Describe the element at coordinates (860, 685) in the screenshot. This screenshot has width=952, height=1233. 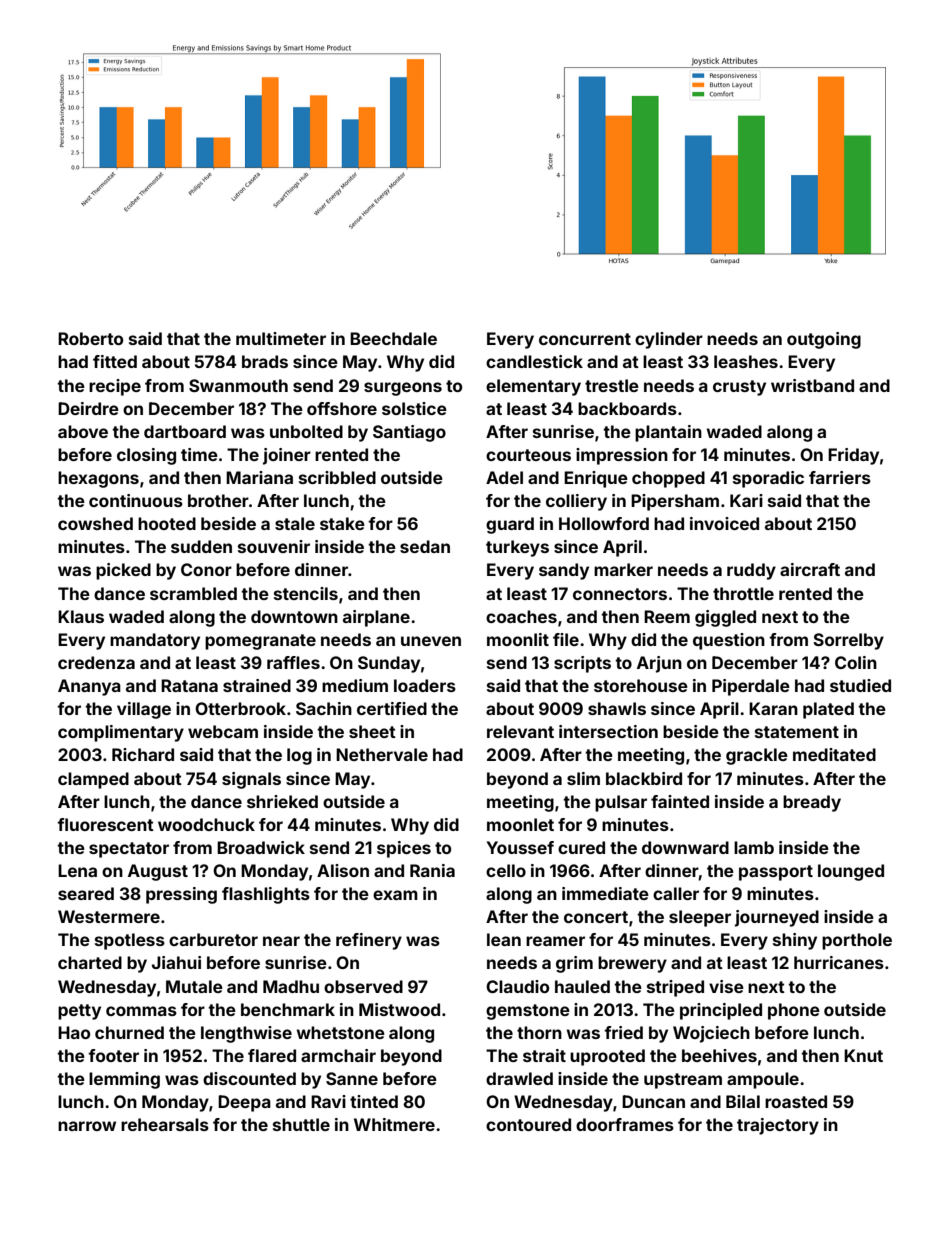
I see `studied` at that location.
